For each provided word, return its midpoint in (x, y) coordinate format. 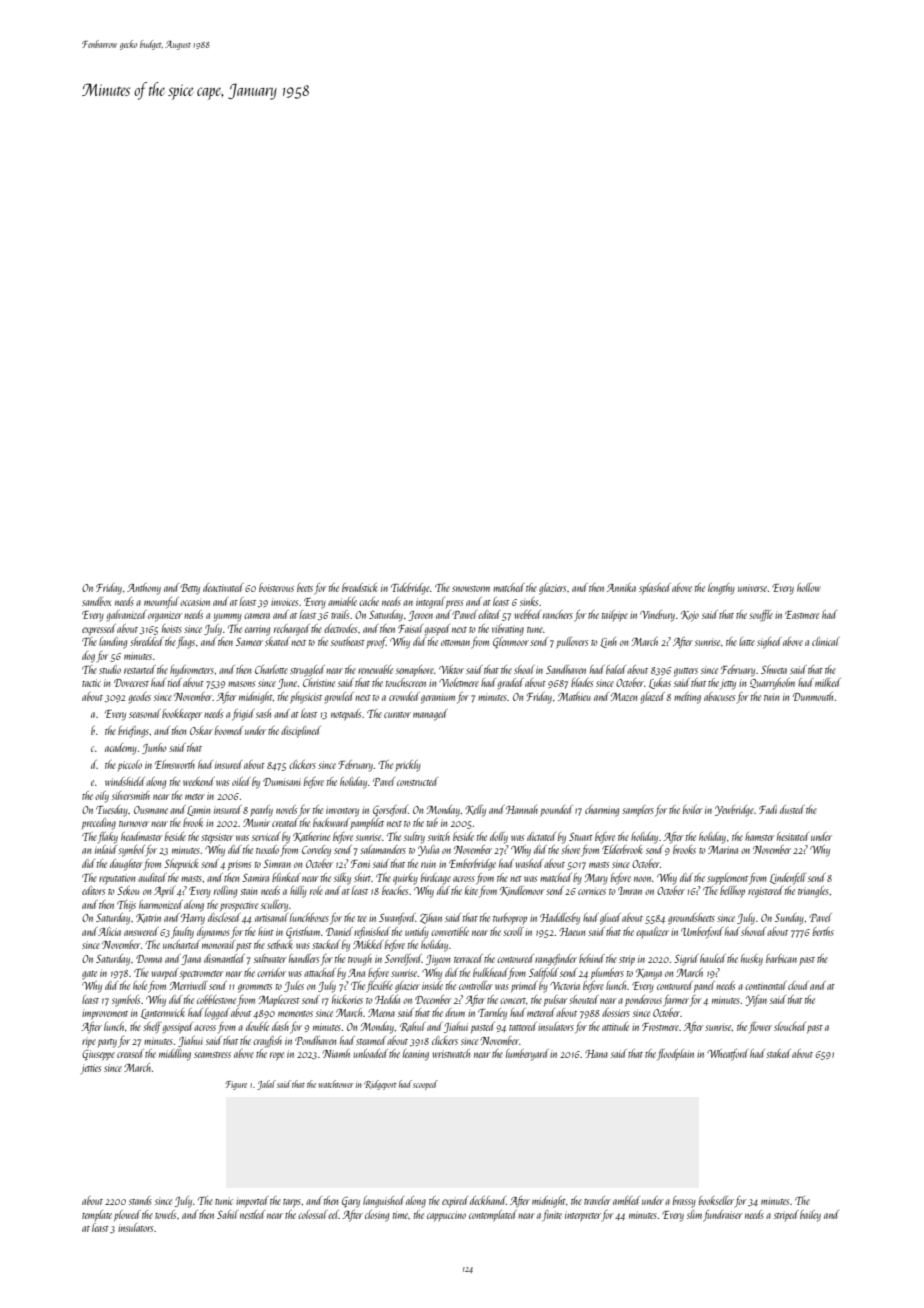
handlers (304, 958)
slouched (790, 1026)
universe (752, 588)
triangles (813, 892)
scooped (425, 1085)
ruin (428, 864)
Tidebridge (410, 589)
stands (140, 1200)
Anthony (144, 589)
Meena (381, 1013)
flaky (108, 838)
